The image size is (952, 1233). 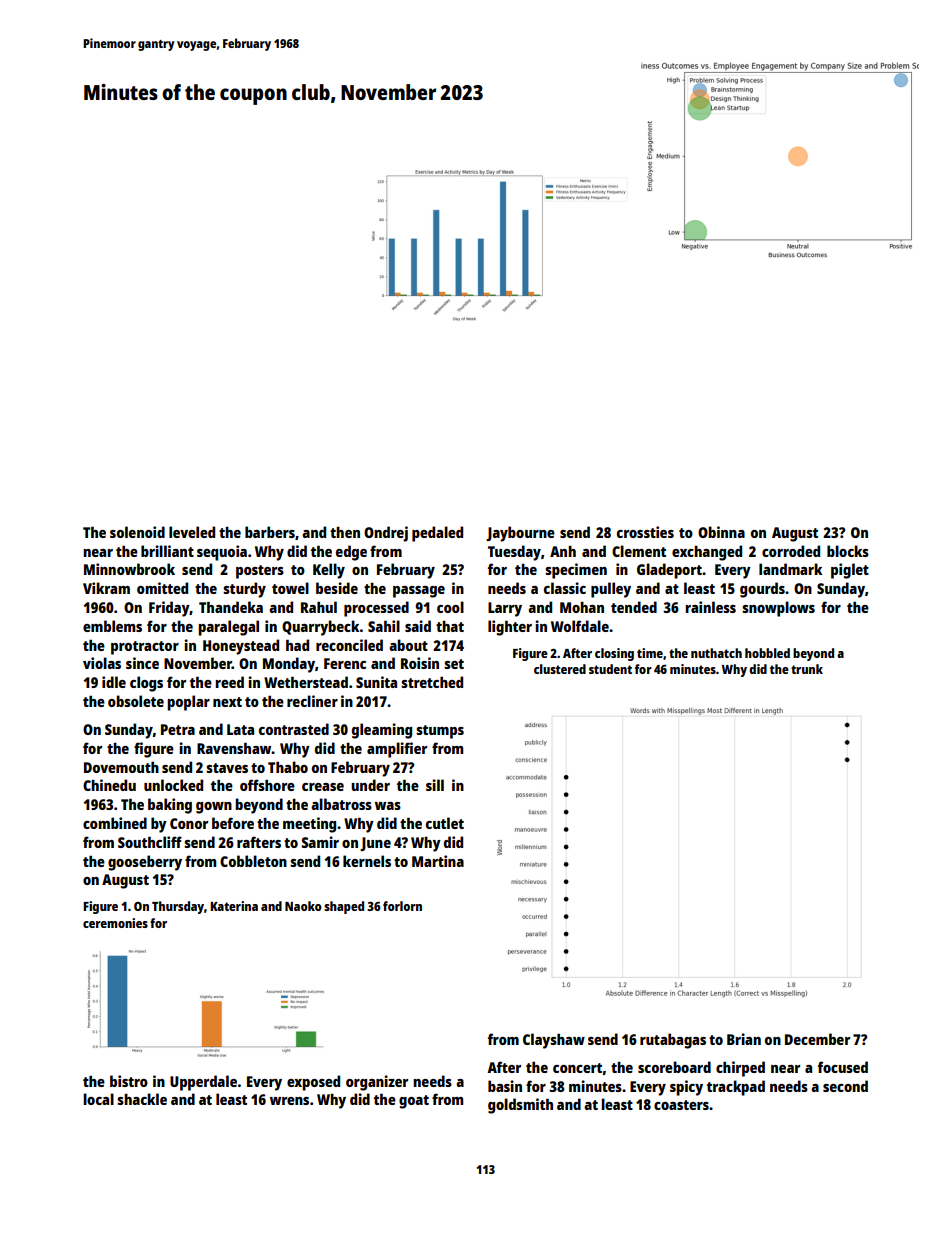 I want to click on said, so click(x=418, y=626).
